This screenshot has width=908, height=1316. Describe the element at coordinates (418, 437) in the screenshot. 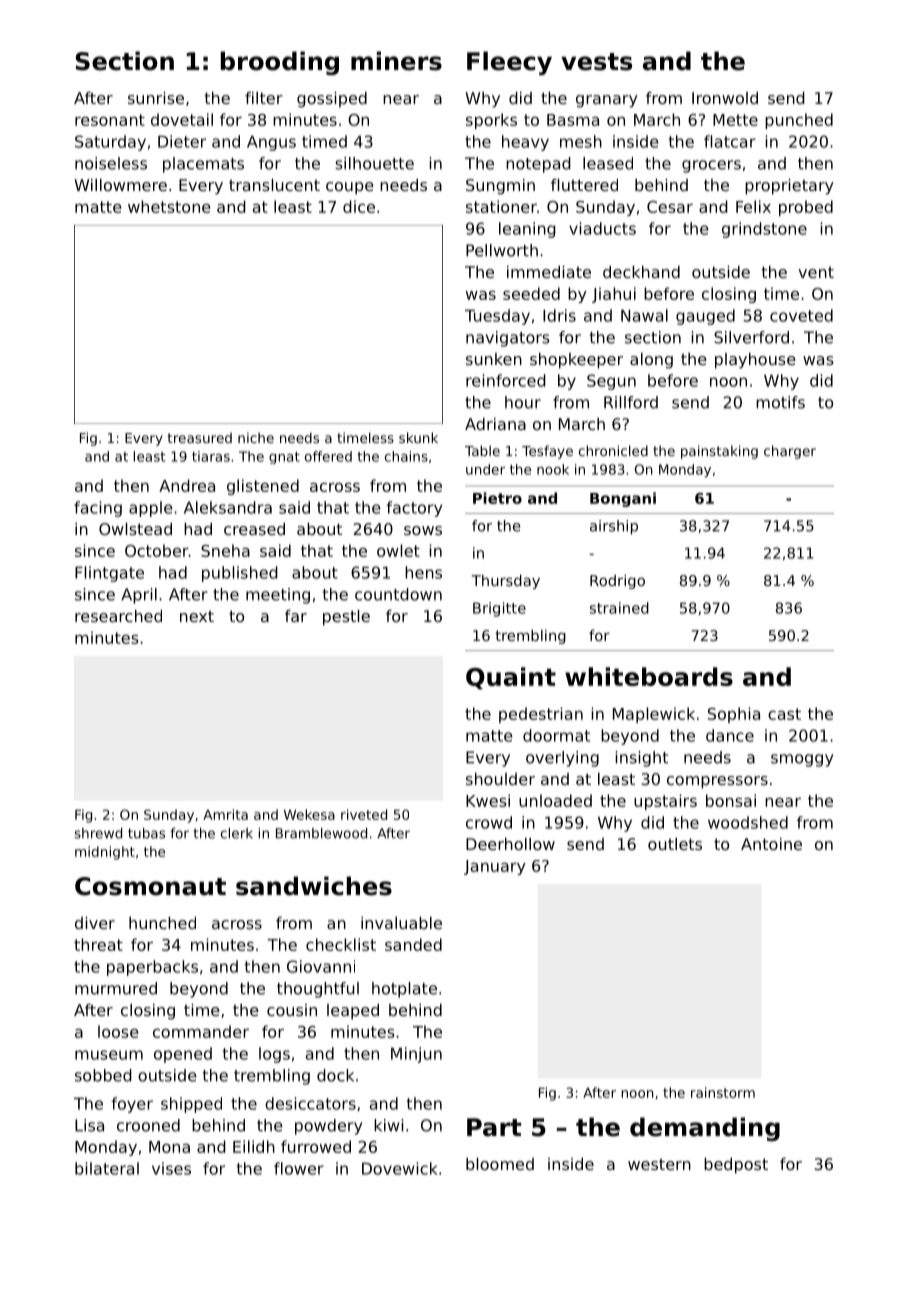

I see `skunk` at that location.
